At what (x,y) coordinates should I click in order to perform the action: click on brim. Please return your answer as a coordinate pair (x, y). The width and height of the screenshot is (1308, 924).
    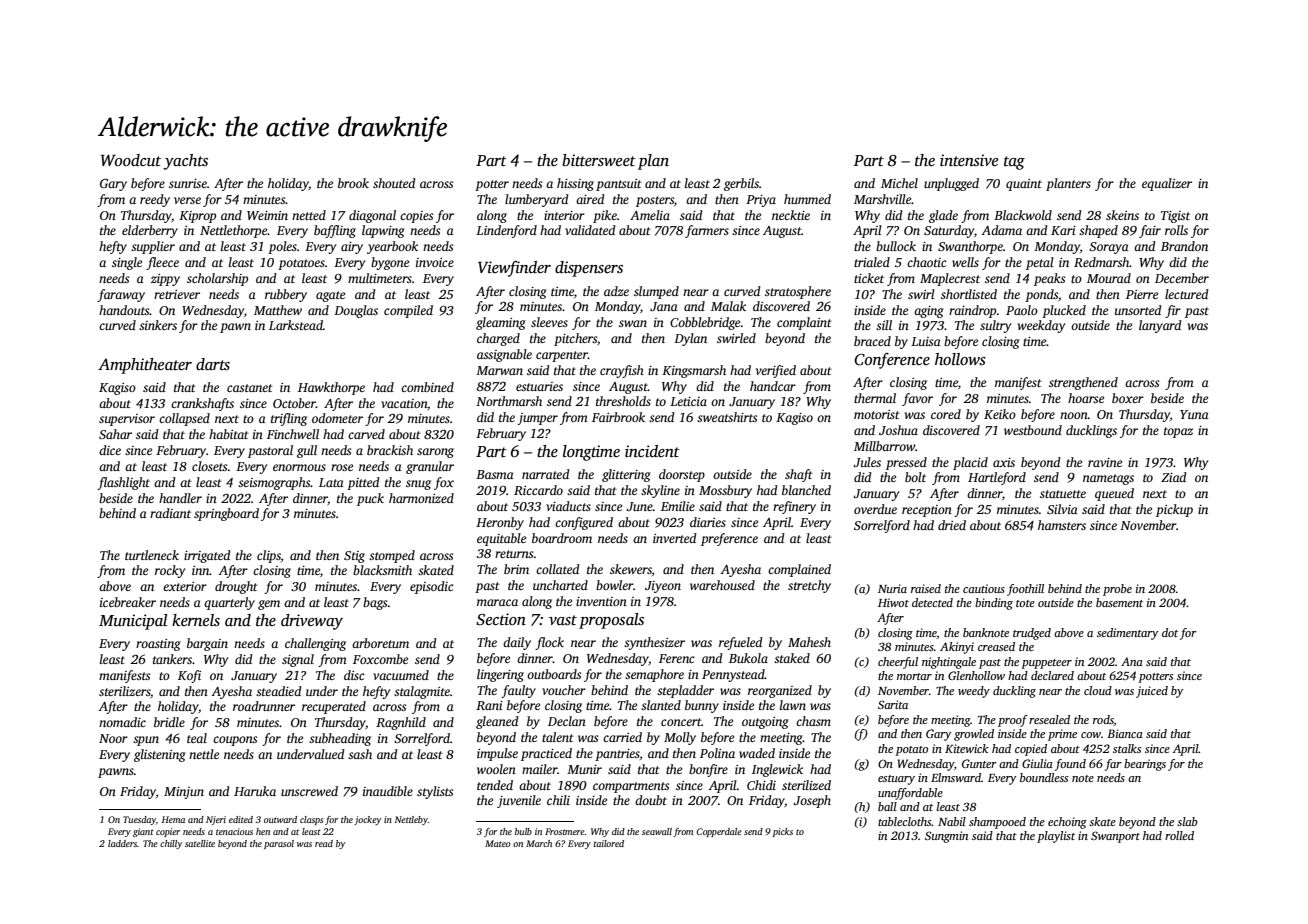
    Looking at the image, I should click on (516, 569).
